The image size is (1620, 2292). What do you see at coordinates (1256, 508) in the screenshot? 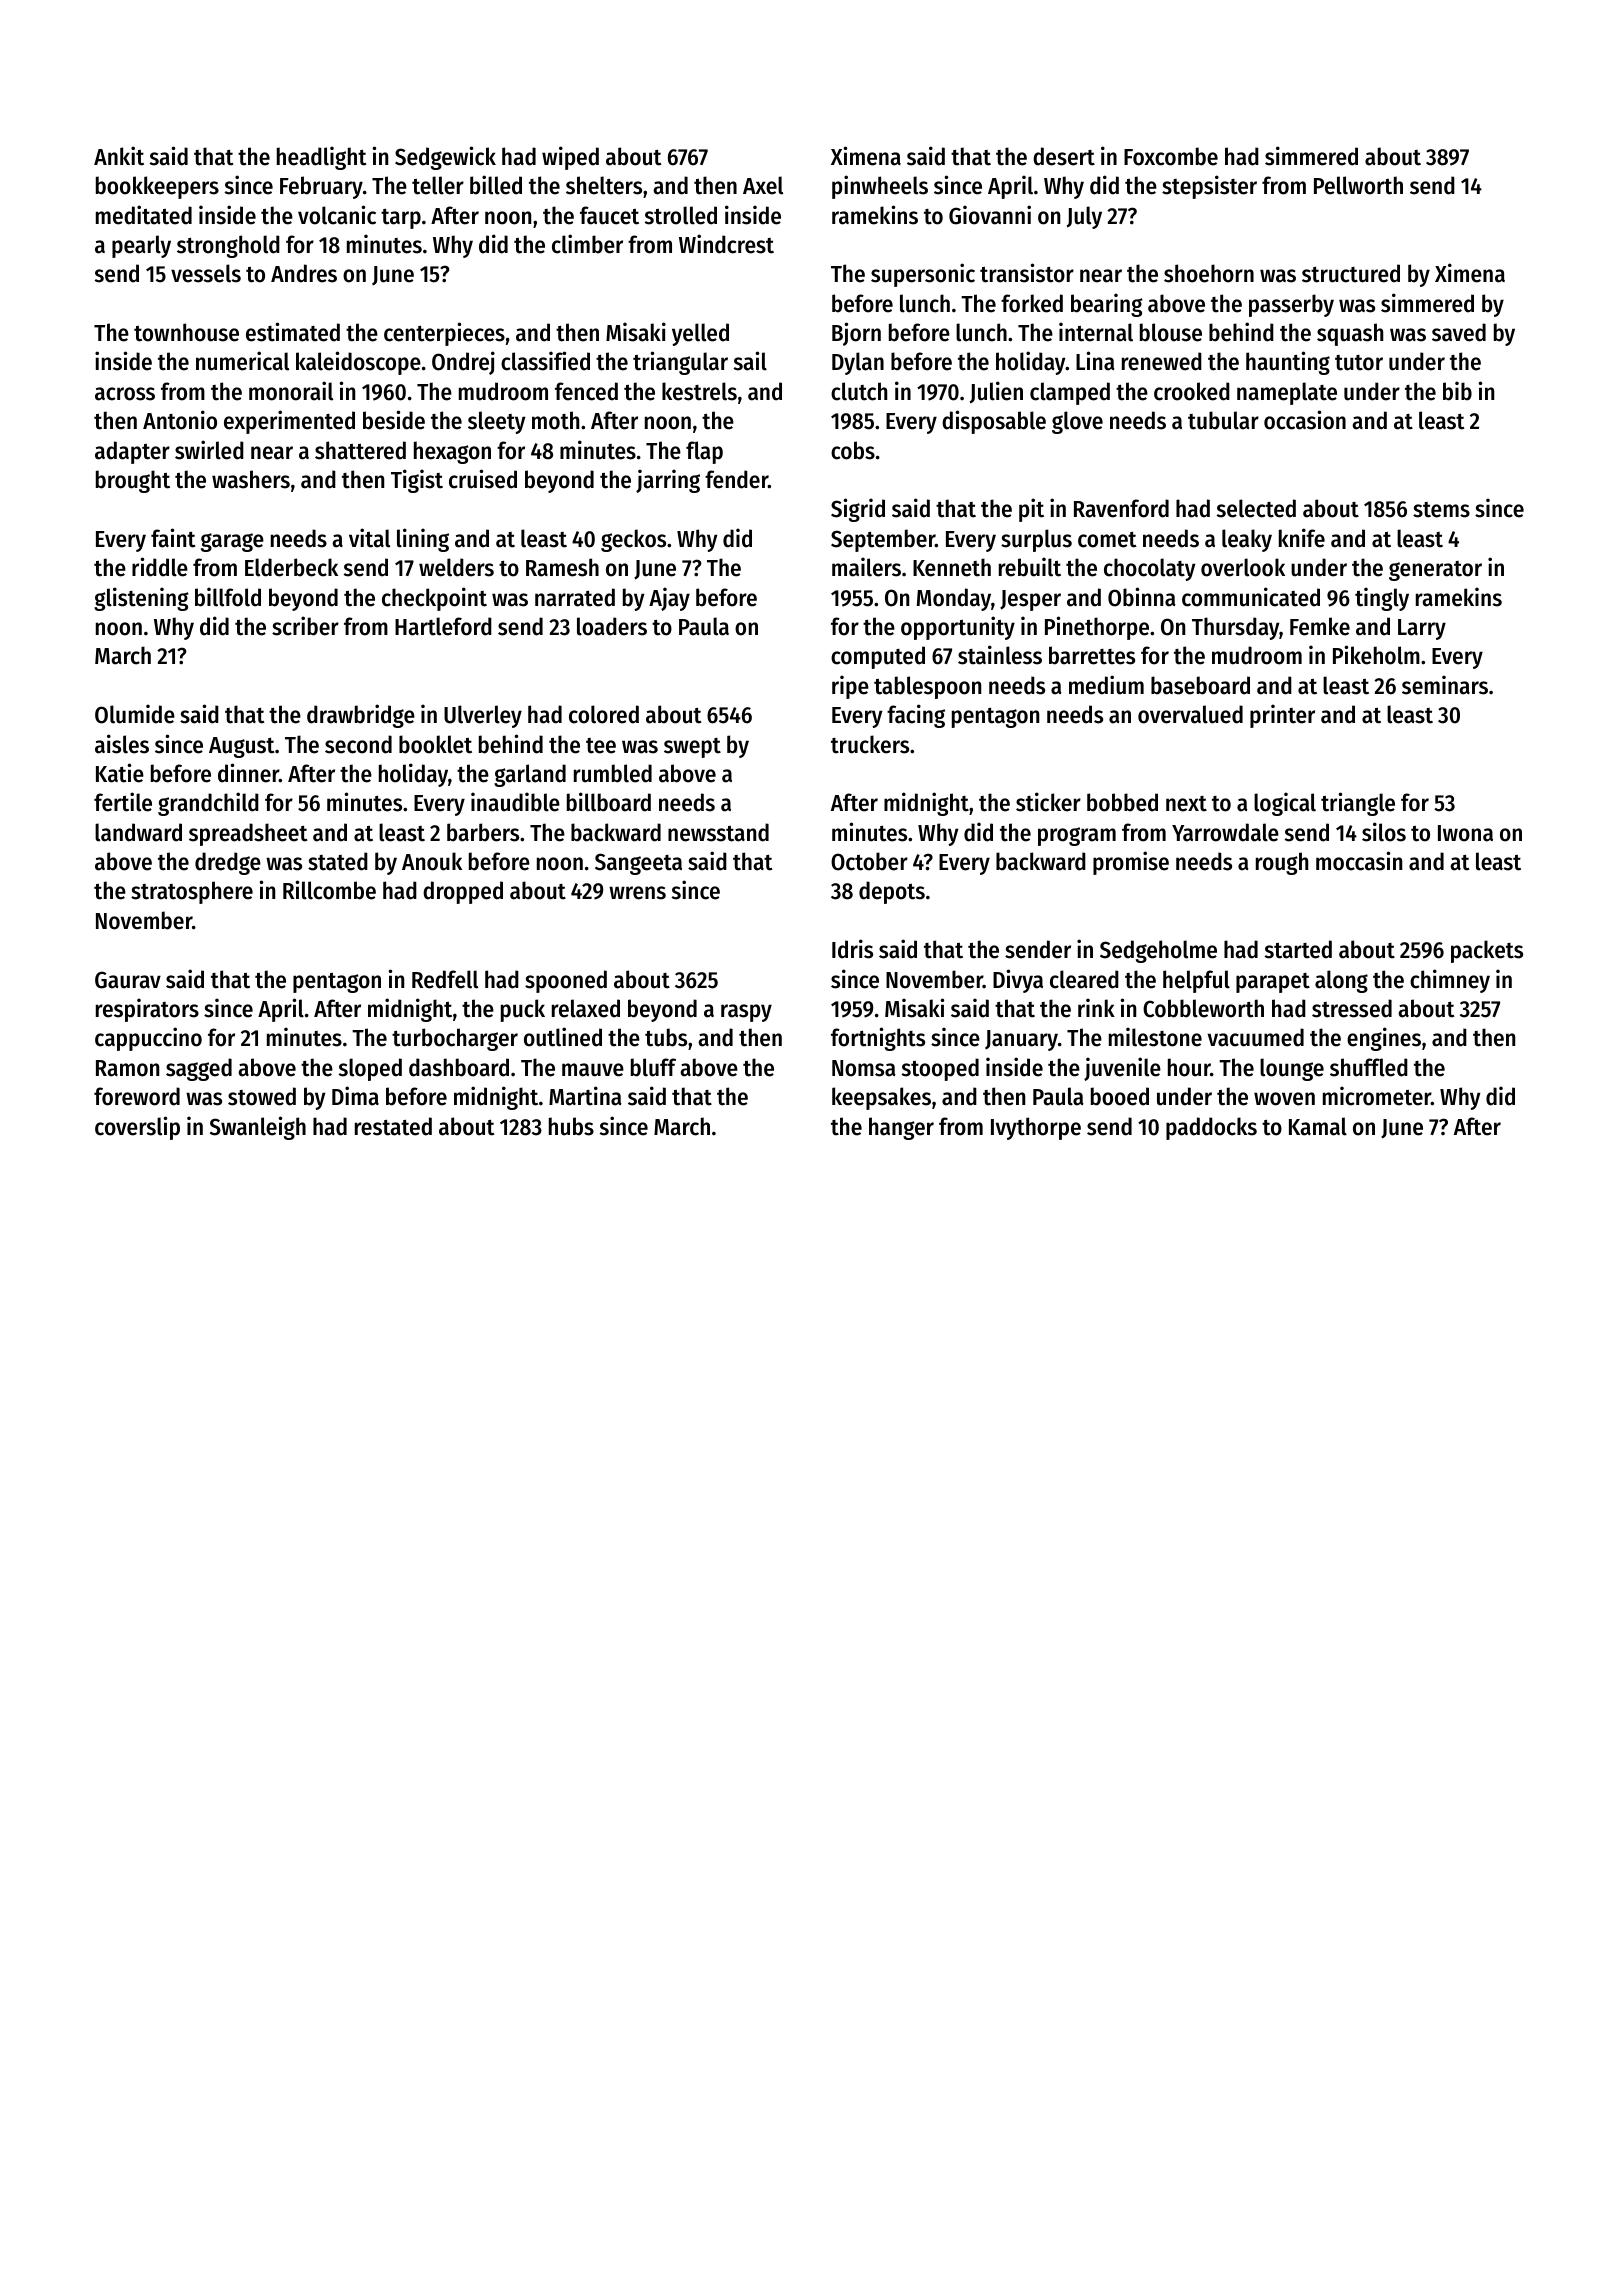
I see `selected` at bounding box center [1256, 508].
